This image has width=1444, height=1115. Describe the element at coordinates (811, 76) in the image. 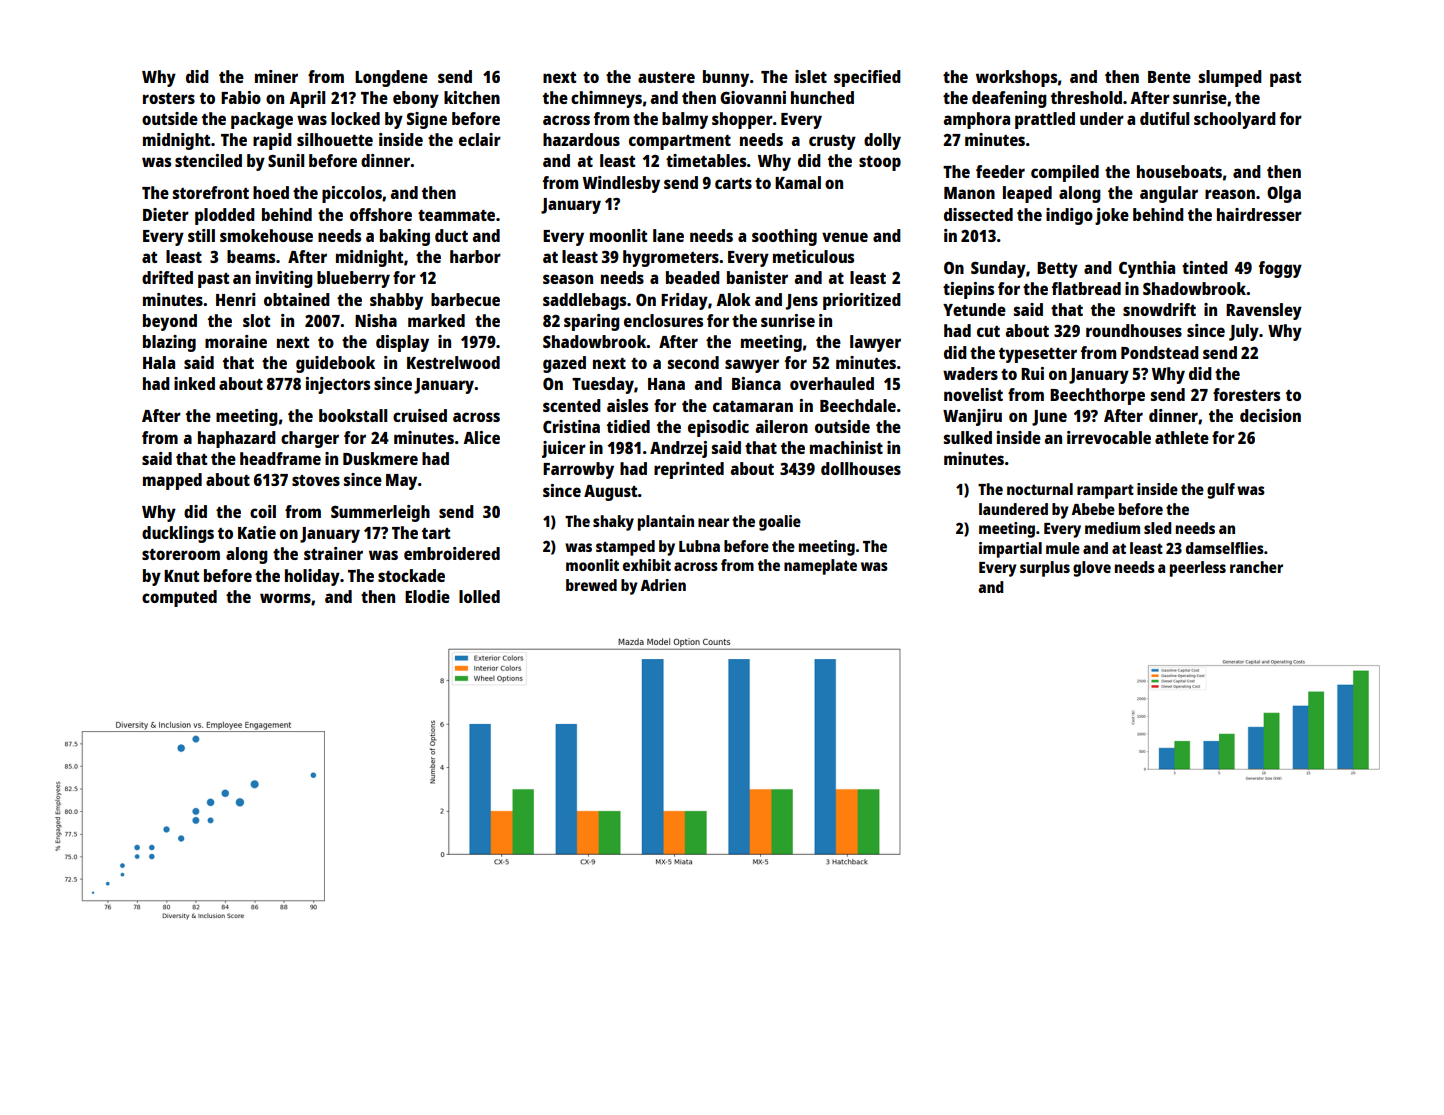

I see `islet` at that location.
